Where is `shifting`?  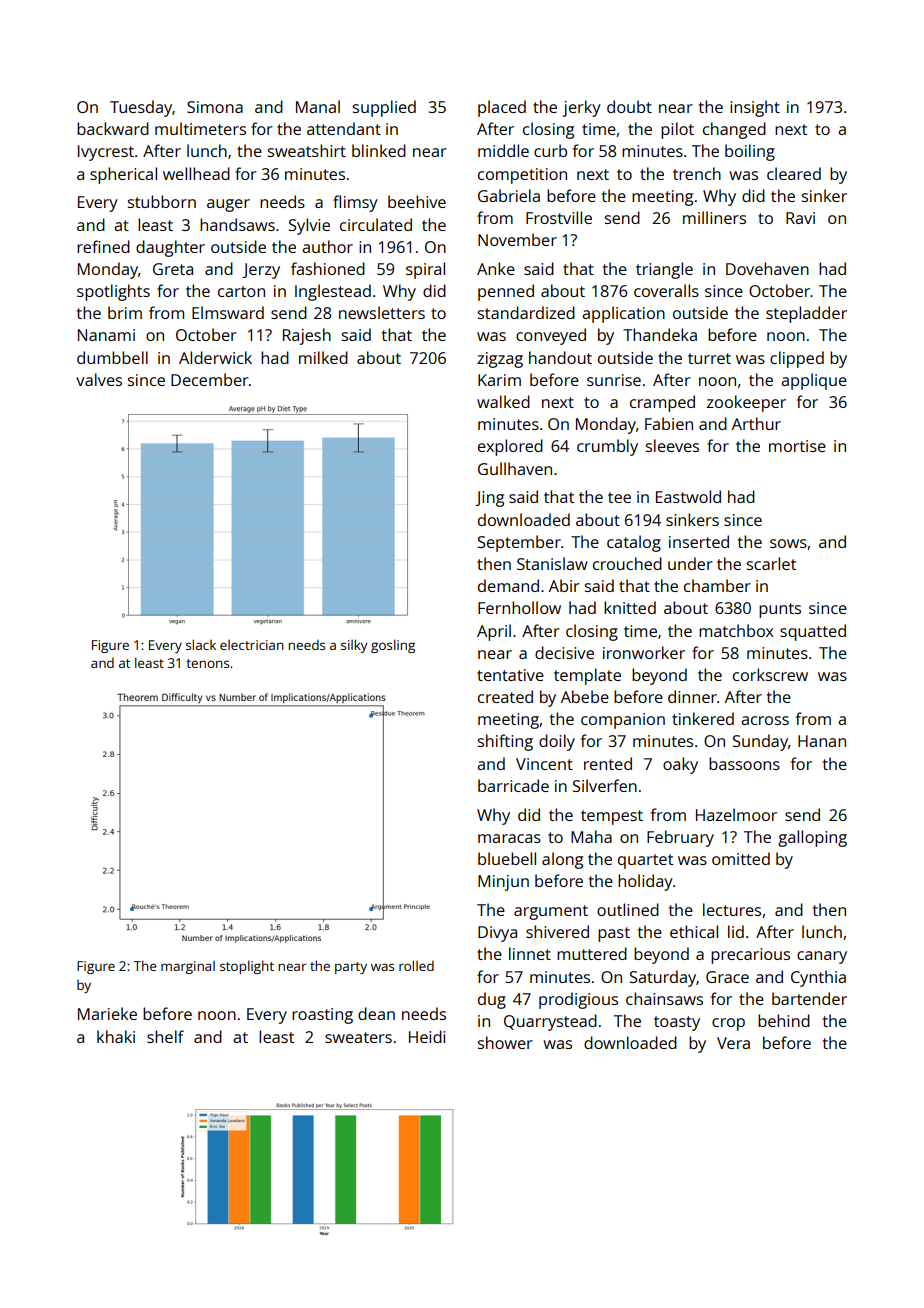 shifting is located at coordinates (505, 742).
